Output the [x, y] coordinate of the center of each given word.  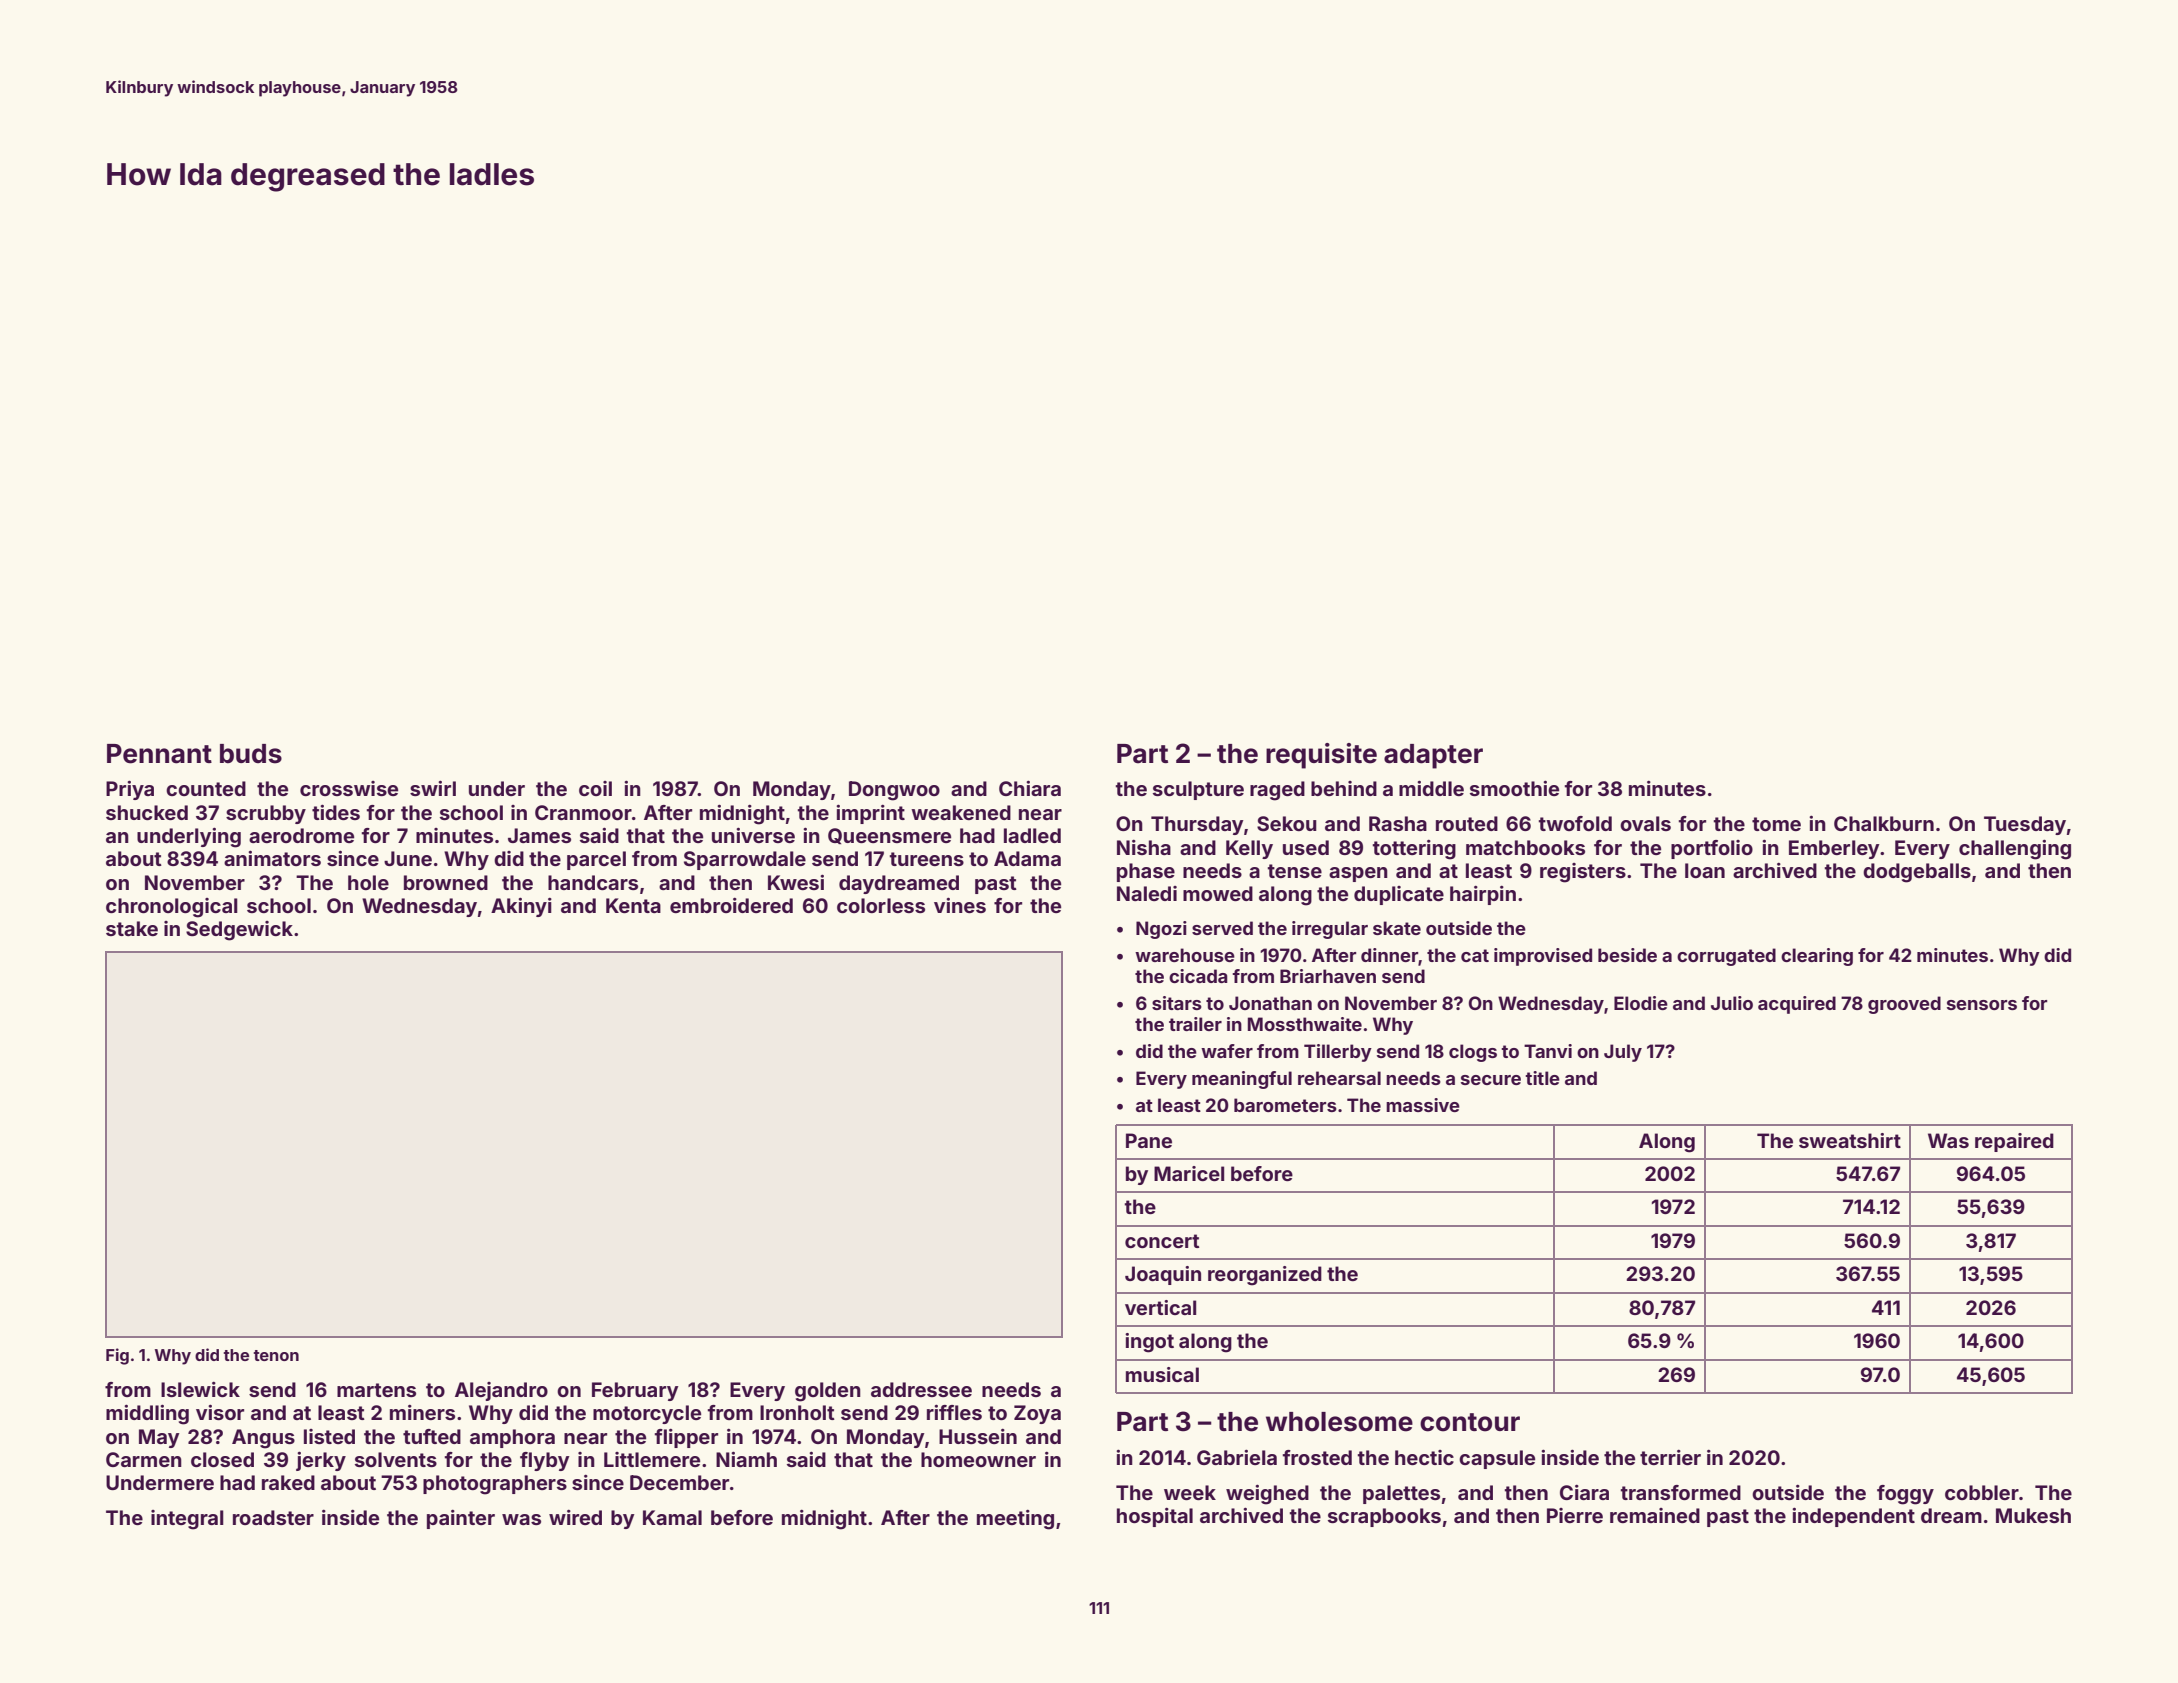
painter [461, 1519]
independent [1853, 1517]
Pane [1149, 1140]
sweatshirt [1850, 1140]
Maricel [1189, 1173]
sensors [1982, 1005]
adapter [1433, 756]
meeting [1015, 1520]
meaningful [1242, 1080]
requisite [1321, 756]
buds [251, 754]
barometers [1285, 1105]
